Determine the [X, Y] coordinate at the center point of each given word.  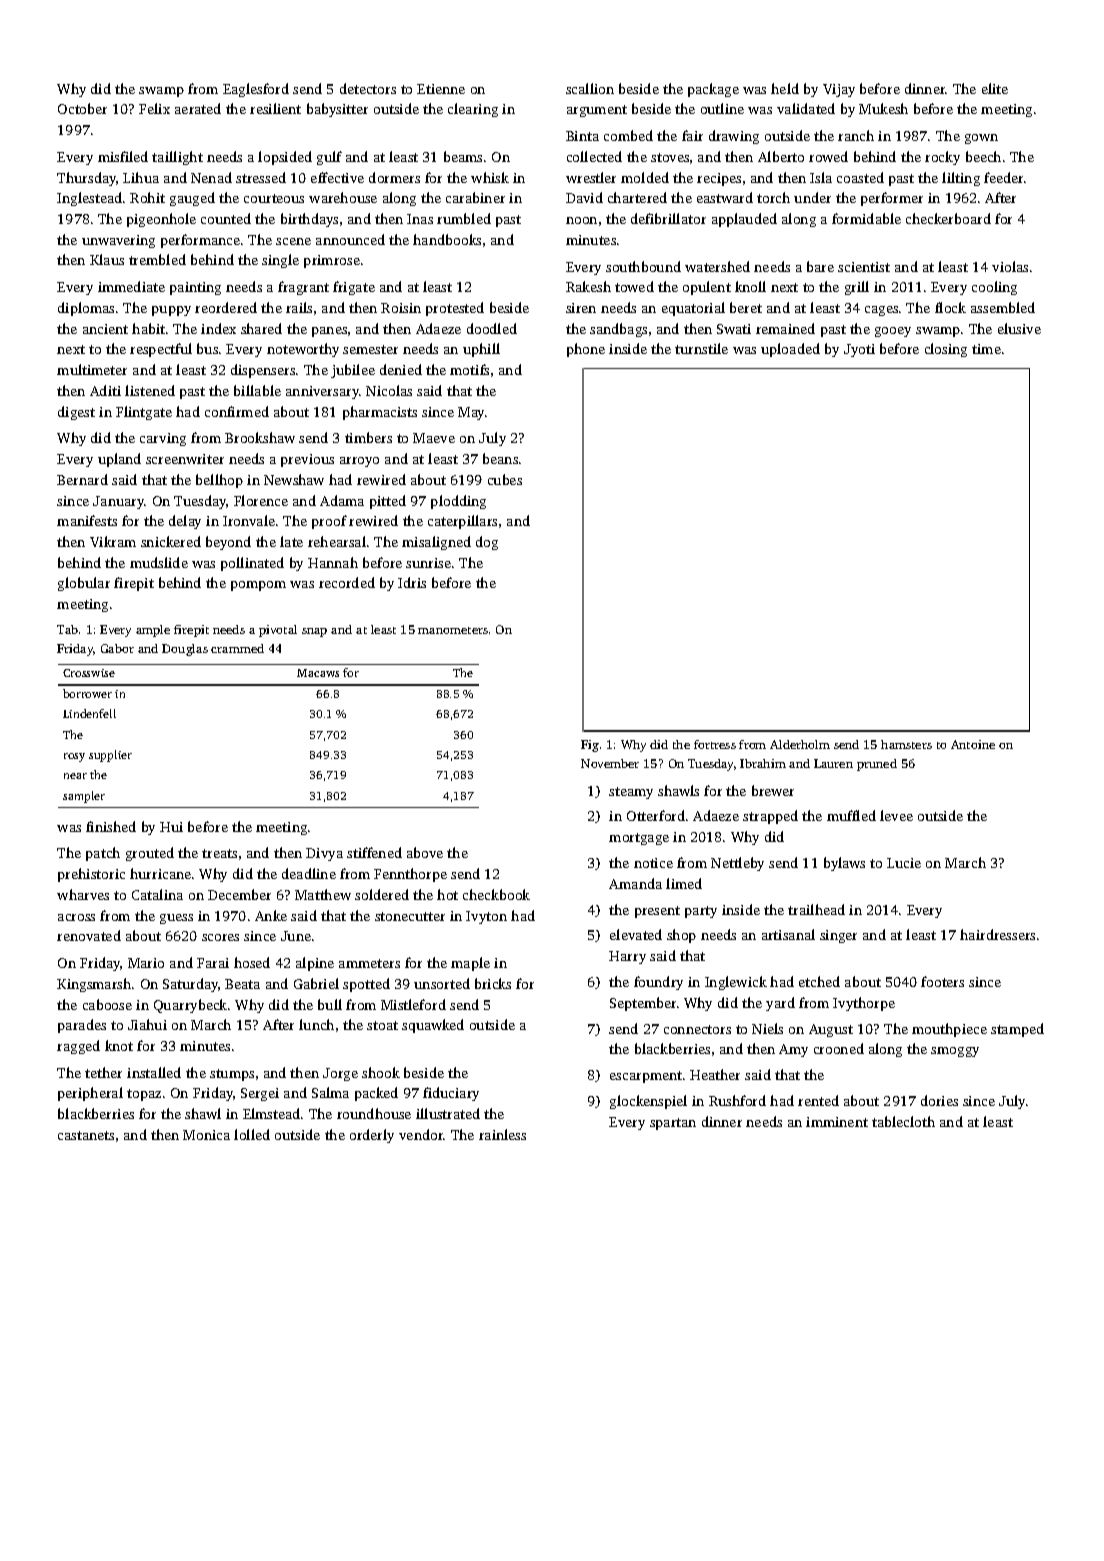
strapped [770, 817]
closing [946, 350]
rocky [942, 158]
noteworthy [303, 350]
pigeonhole [161, 220]
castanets [86, 1135]
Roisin [401, 308]
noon [581, 220]
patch [103, 854]
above [425, 852]
